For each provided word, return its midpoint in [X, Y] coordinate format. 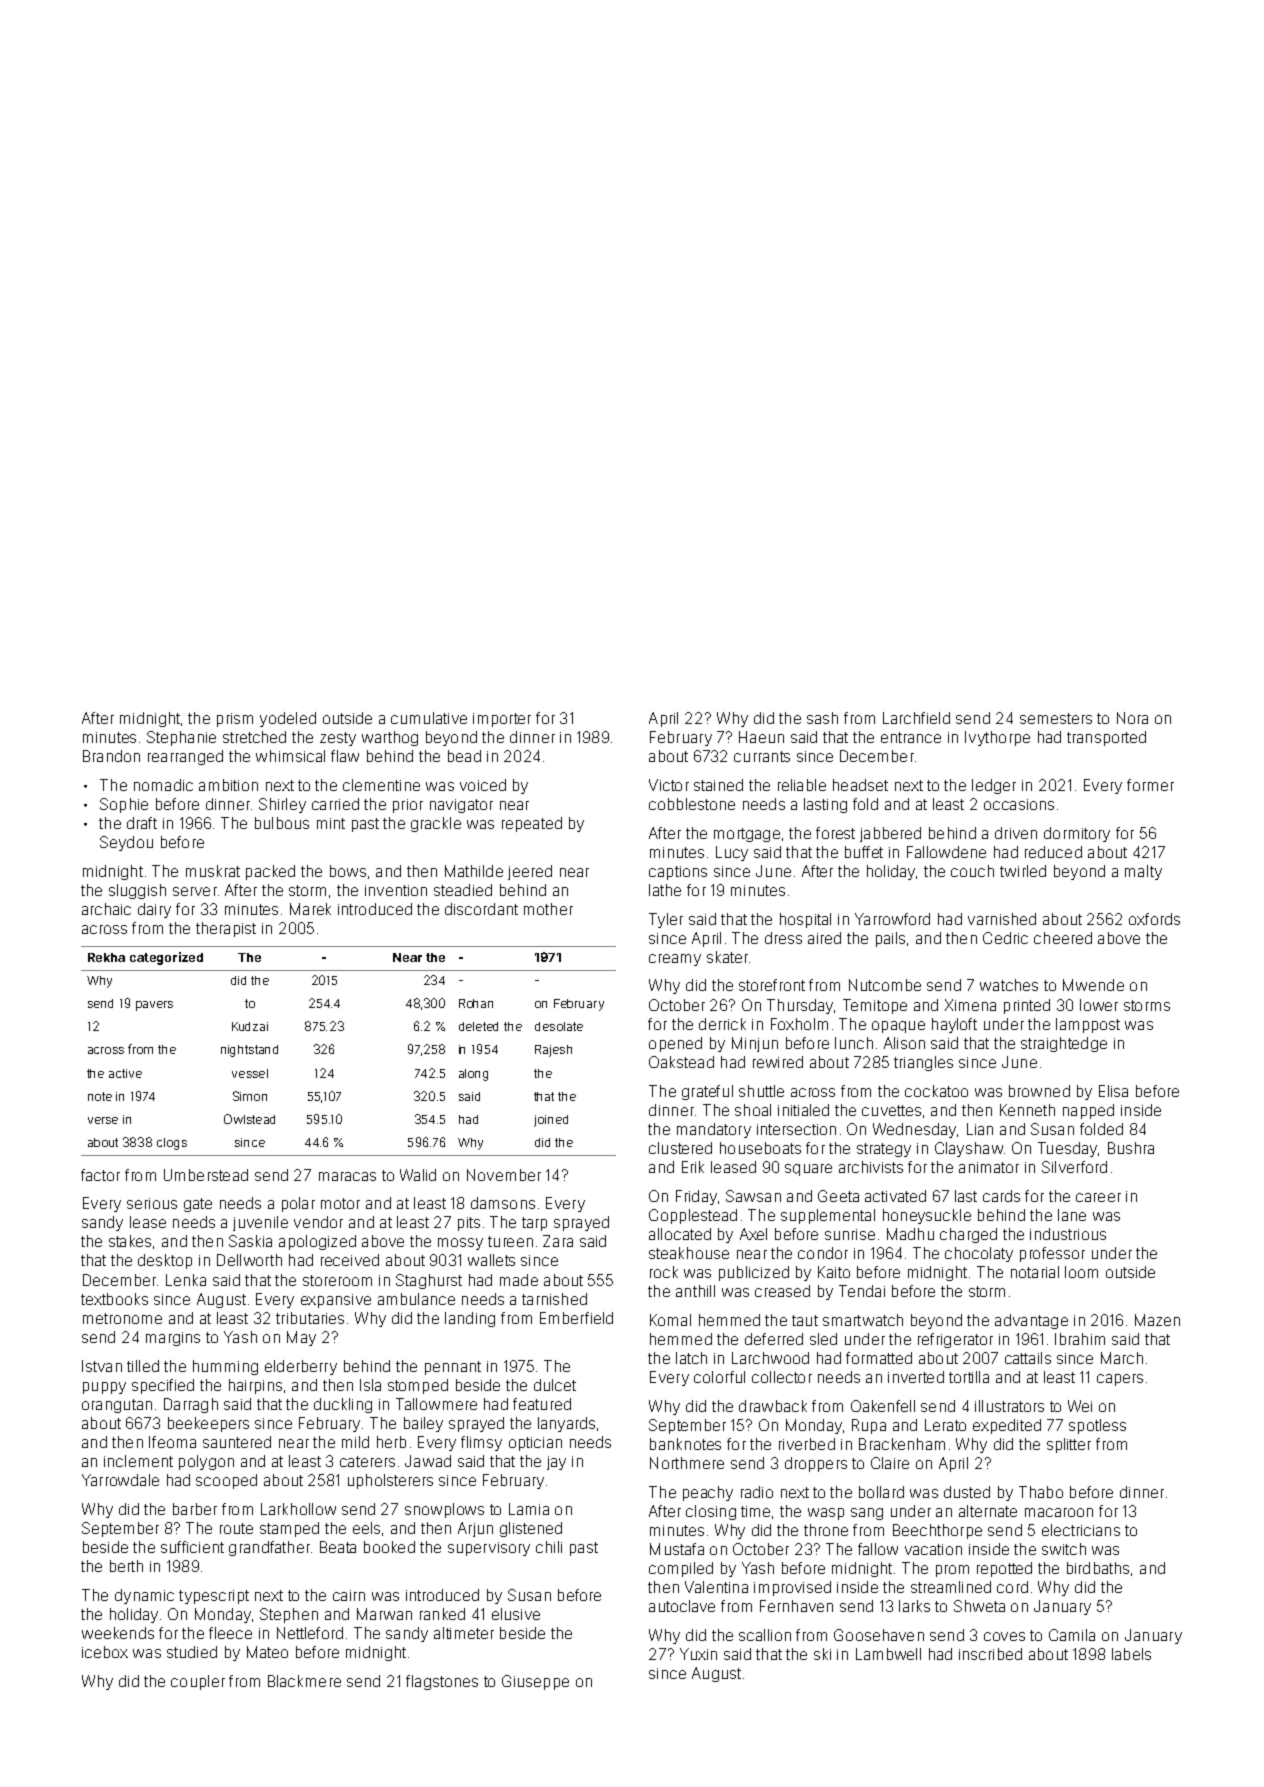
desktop [165, 1261]
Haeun [761, 737]
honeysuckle [927, 1216]
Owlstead [249, 1119]
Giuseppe [535, 1682]
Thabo [1041, 1492]
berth [126, 1566]
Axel [753, 1234]
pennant [453, 1368]
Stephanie [181, 738]
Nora [1132, 718]
